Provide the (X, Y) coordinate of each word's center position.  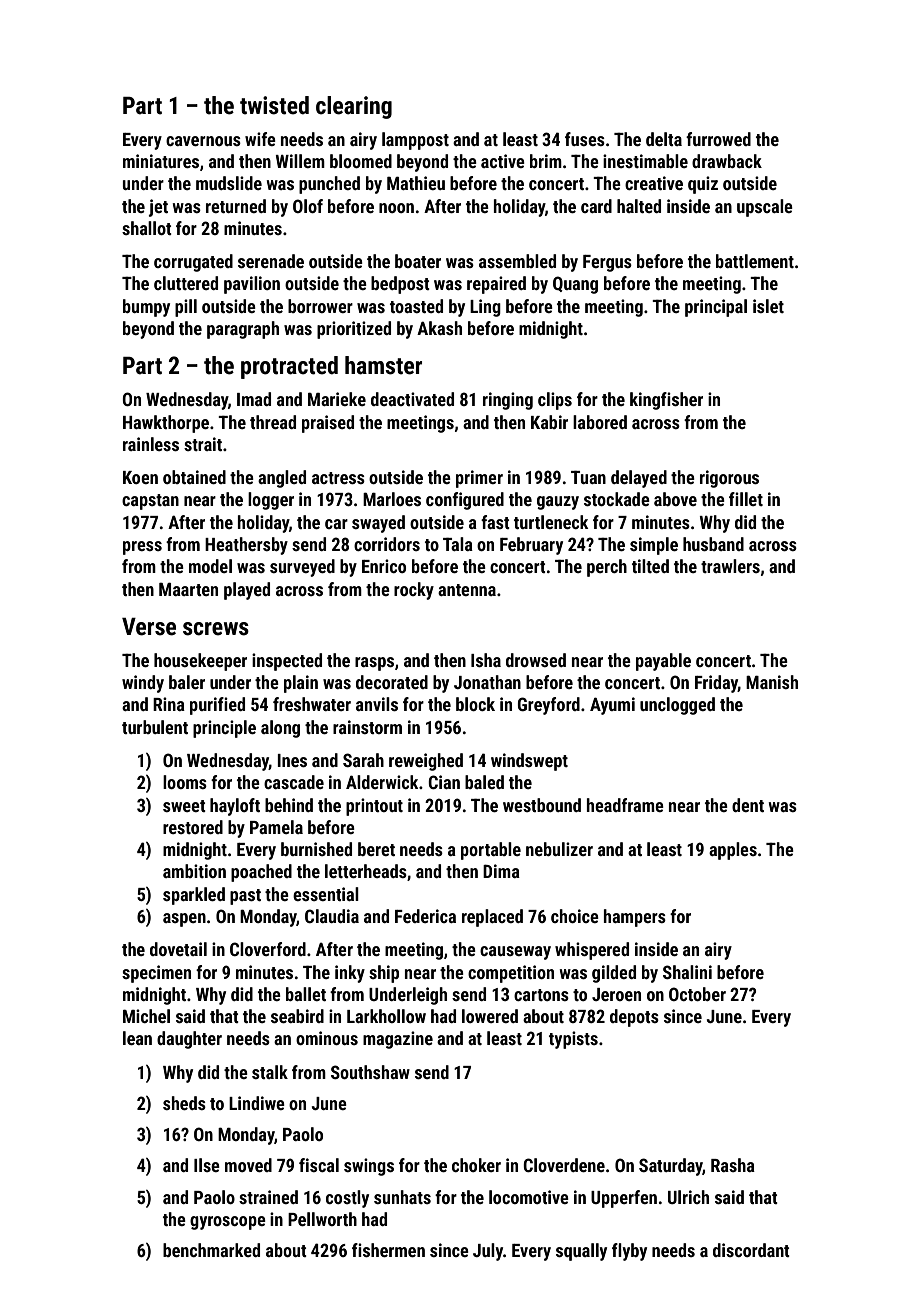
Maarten (188, 589)
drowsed (536, 660)
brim (546, 161)
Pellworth (322, 1219)
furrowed (718, 139)
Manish (772, 682)
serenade (271, 261)
